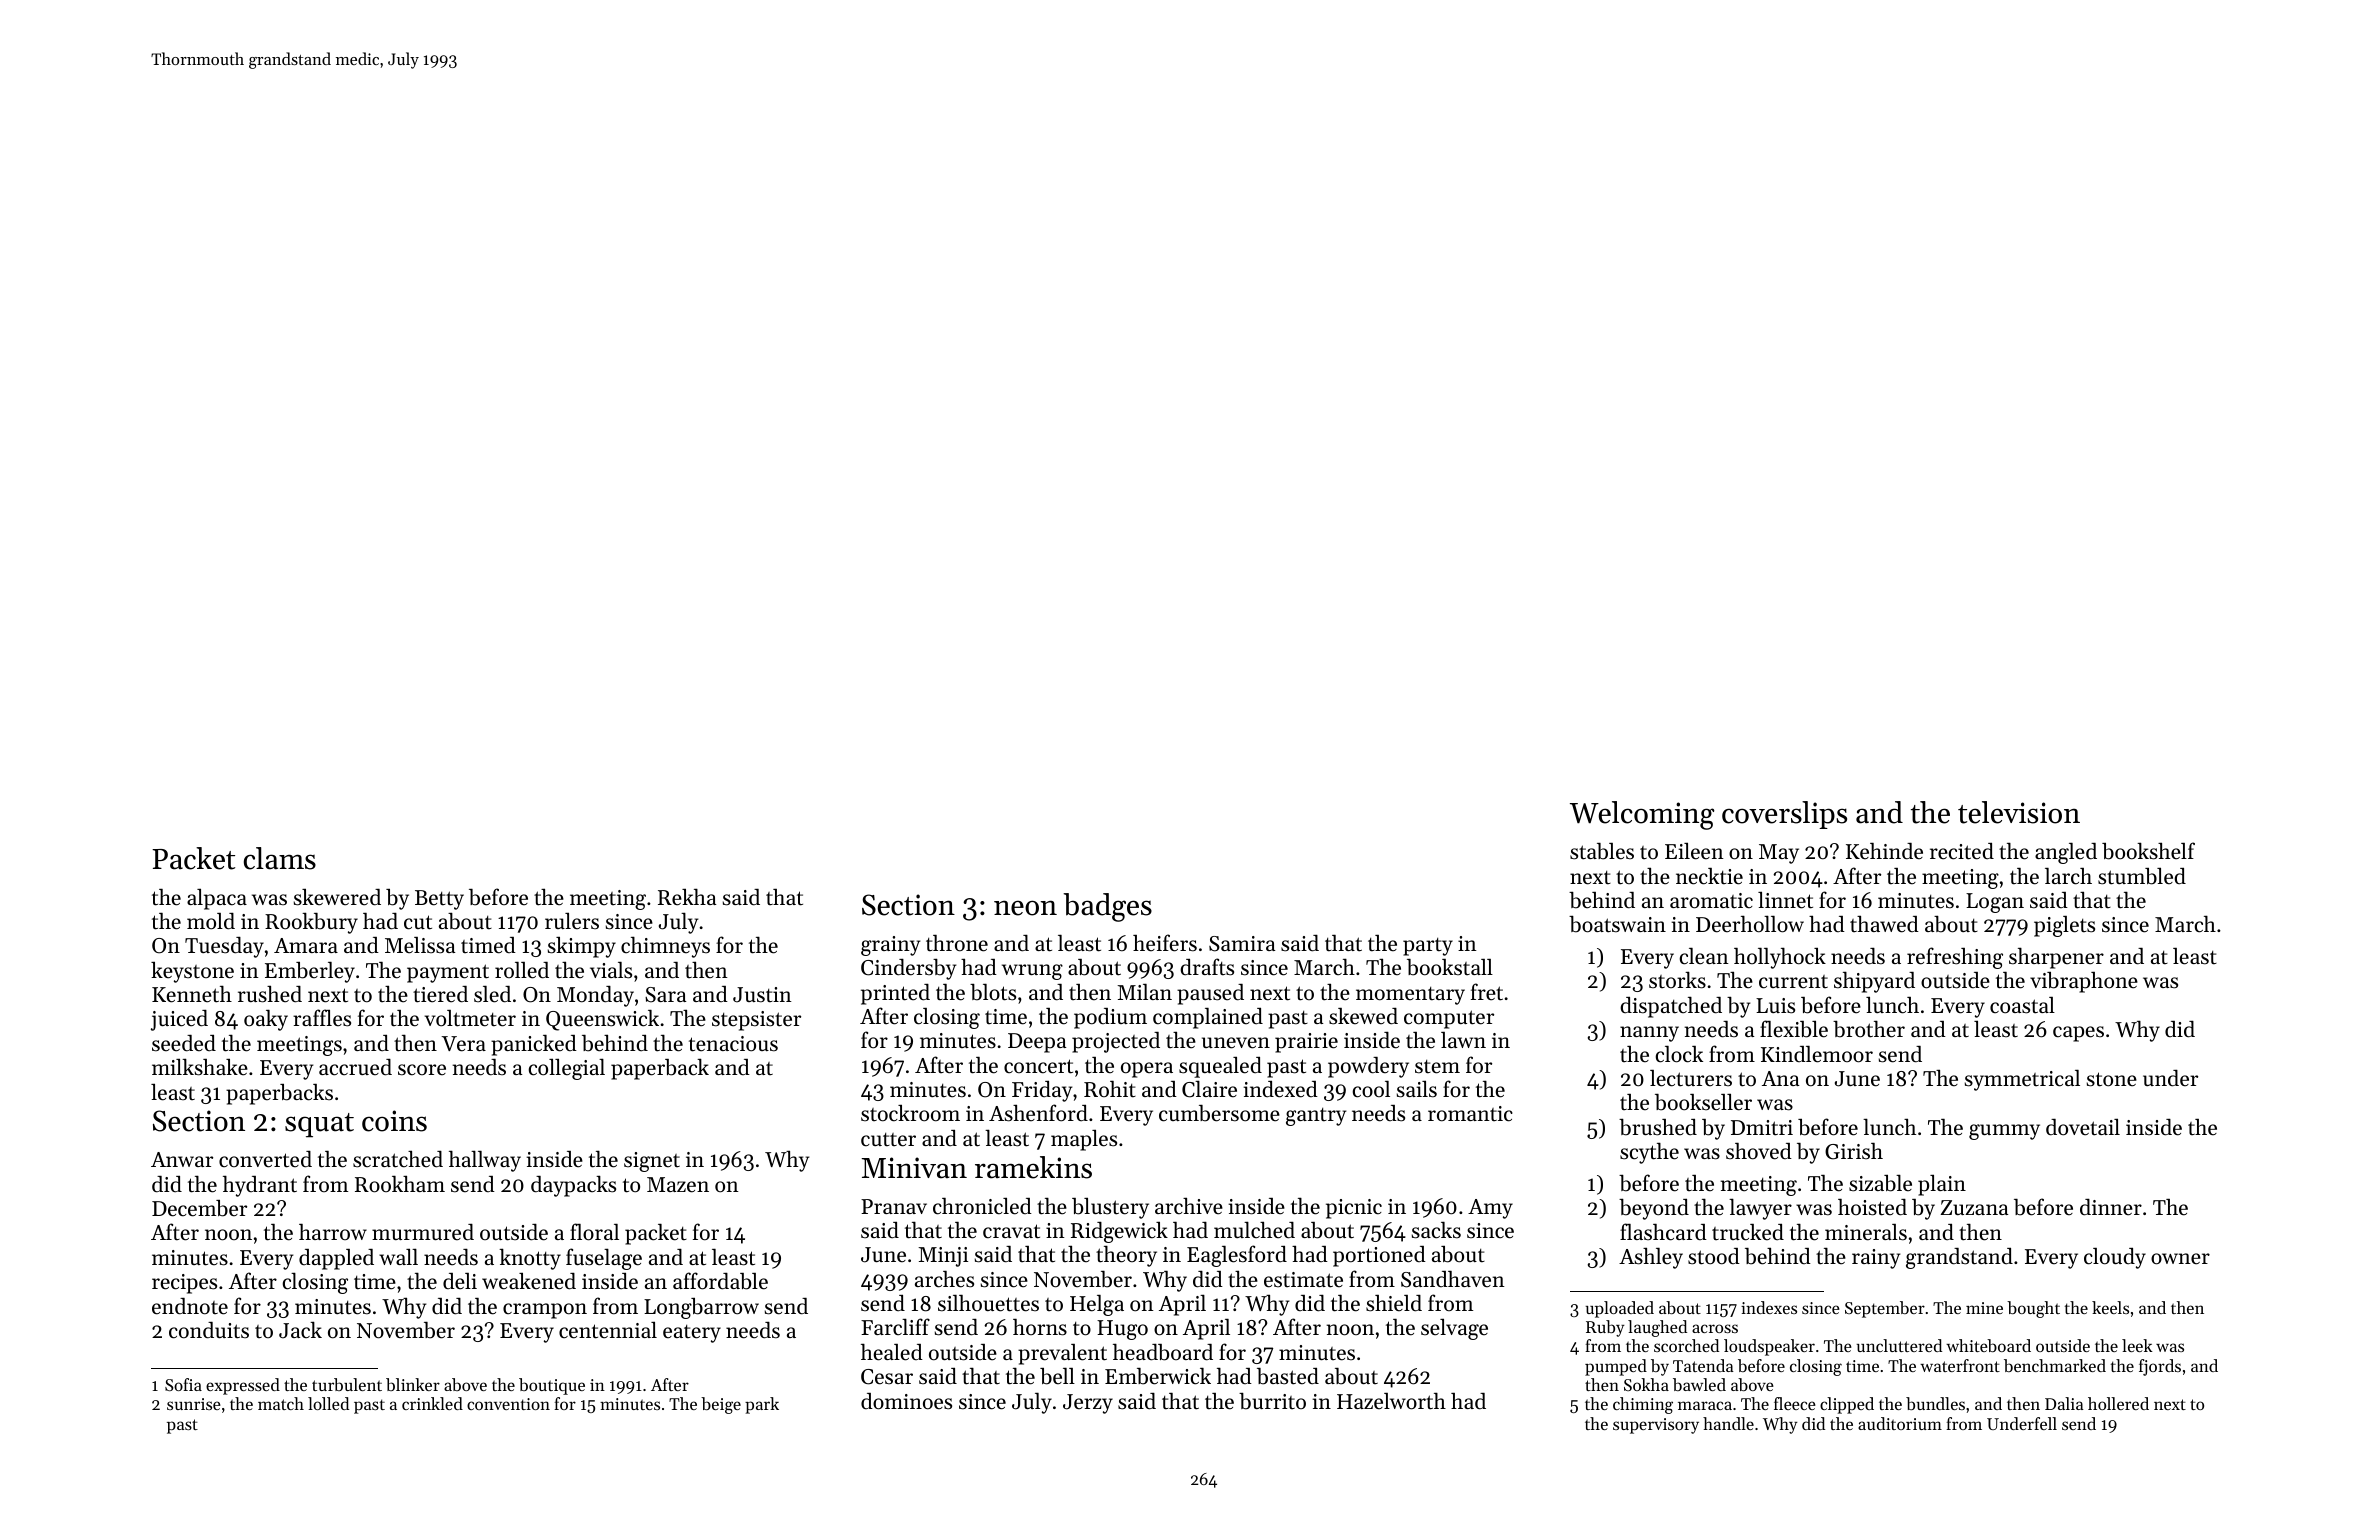 Image resolution: width=2380 pixels, height=1540 pixels. Describe the element at coordinates (280, 858) in the page. I see `clams` at that location.
